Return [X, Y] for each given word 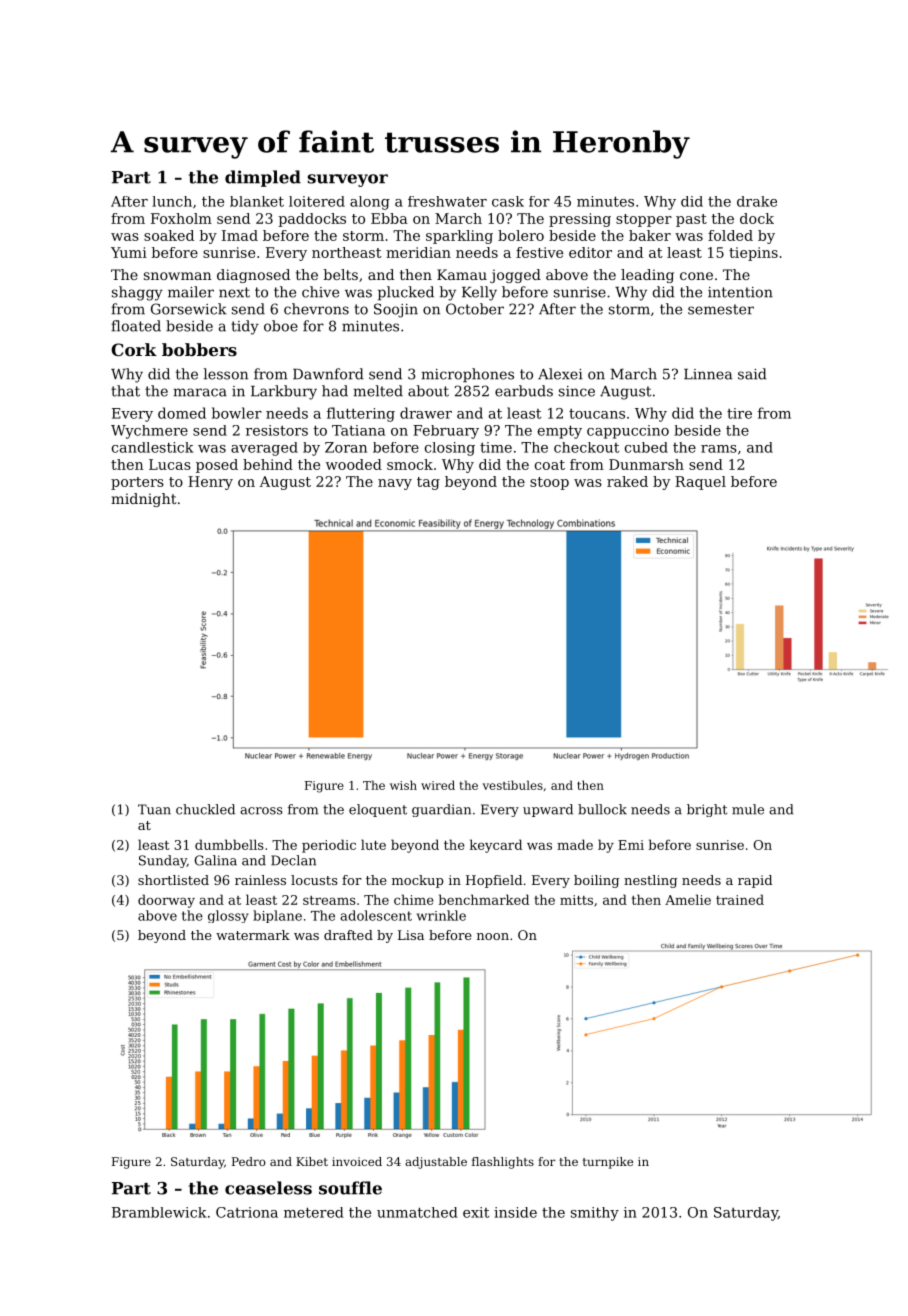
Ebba [389, 218]
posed [217, 466]
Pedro [249, 1161]
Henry [210, 483]
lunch [172, 201]
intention [740, 292]
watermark [253, 935]
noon [493, 936]
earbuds [524, 391]
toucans [597, 414]
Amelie [688, 899]
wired [438, 785]
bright [707, 810]
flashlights [503, 1163]
